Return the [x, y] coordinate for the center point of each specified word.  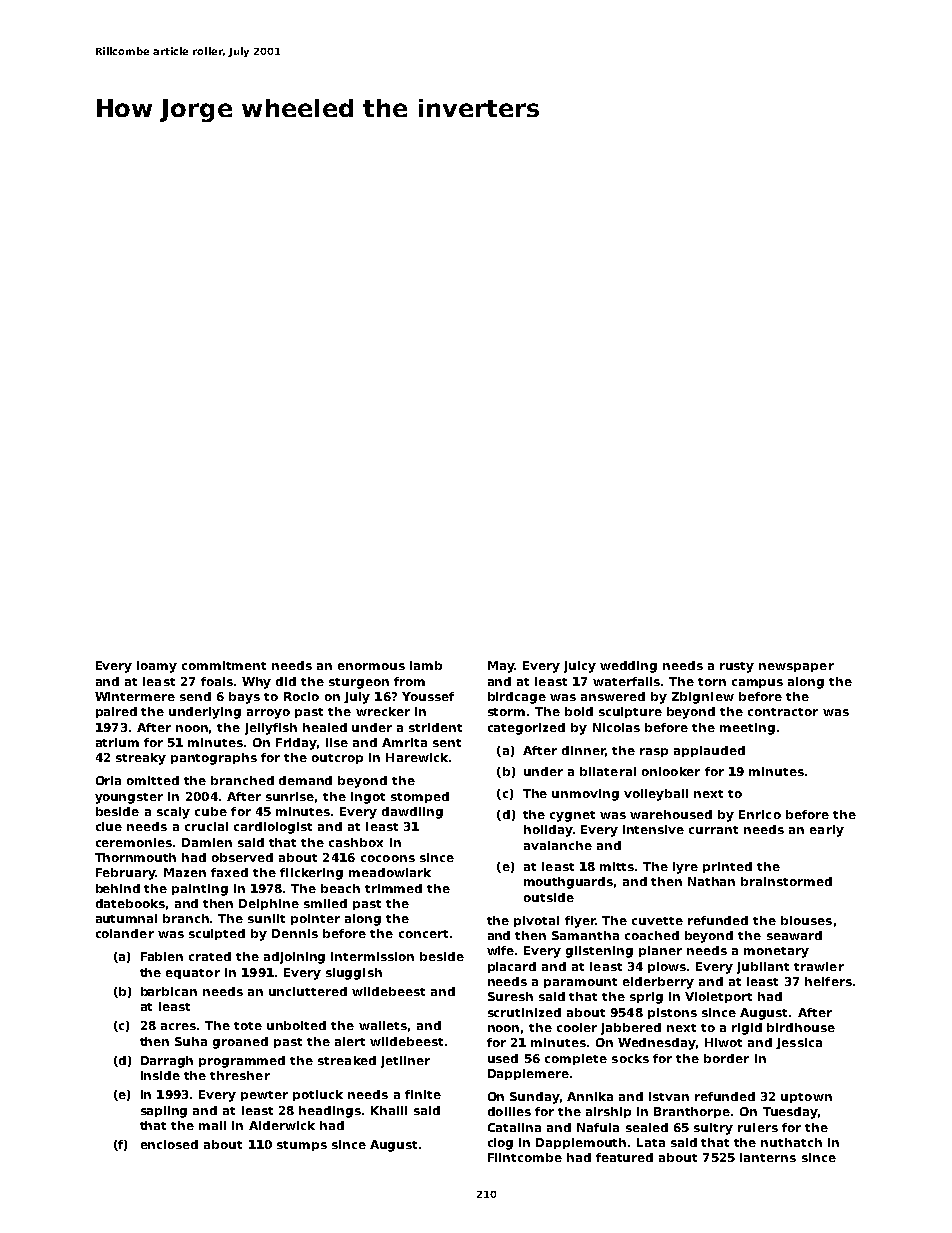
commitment [224, 665]
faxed [229, 872]
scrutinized [524, 1012]
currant [713, 830]
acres [178, 1026]
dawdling [412, 813]
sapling [164, 1112]
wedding [628, 667]
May [501, 667]
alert [350, 1041]
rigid [747, 1029]
